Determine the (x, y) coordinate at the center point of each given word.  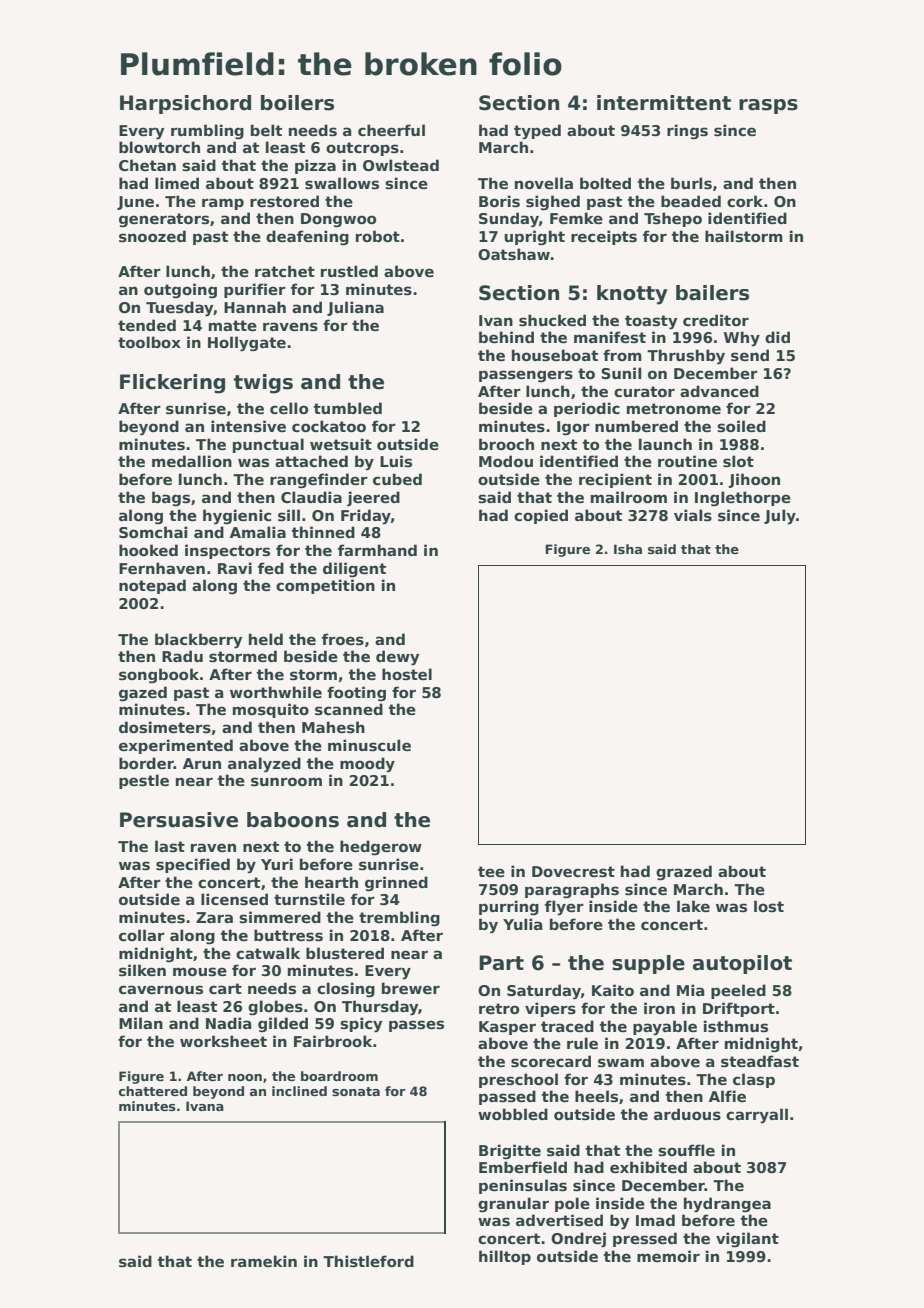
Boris (499, 201)
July (780, 517)
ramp (223, 204)
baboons (293, 820)
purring (509, 908)
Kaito (613, 990)
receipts (604, 237)
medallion (192, 461)
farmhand (377, 550)
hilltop (505, 1257)
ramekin (264, 1261)
